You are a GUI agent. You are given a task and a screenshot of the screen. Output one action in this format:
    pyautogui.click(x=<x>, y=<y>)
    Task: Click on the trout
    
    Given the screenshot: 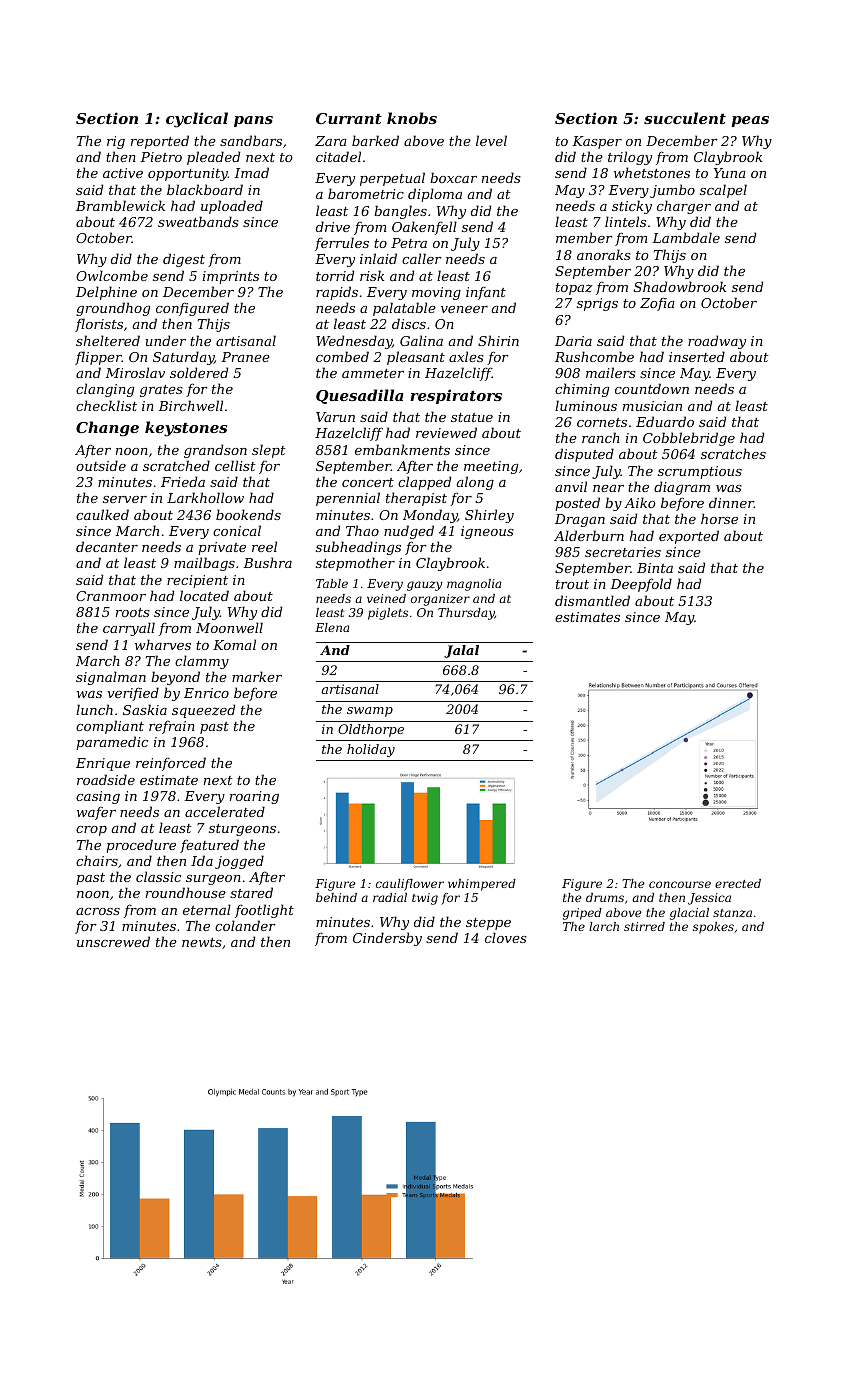 What is the action you would take?
    pyautogui.click(x=572, y=584)
